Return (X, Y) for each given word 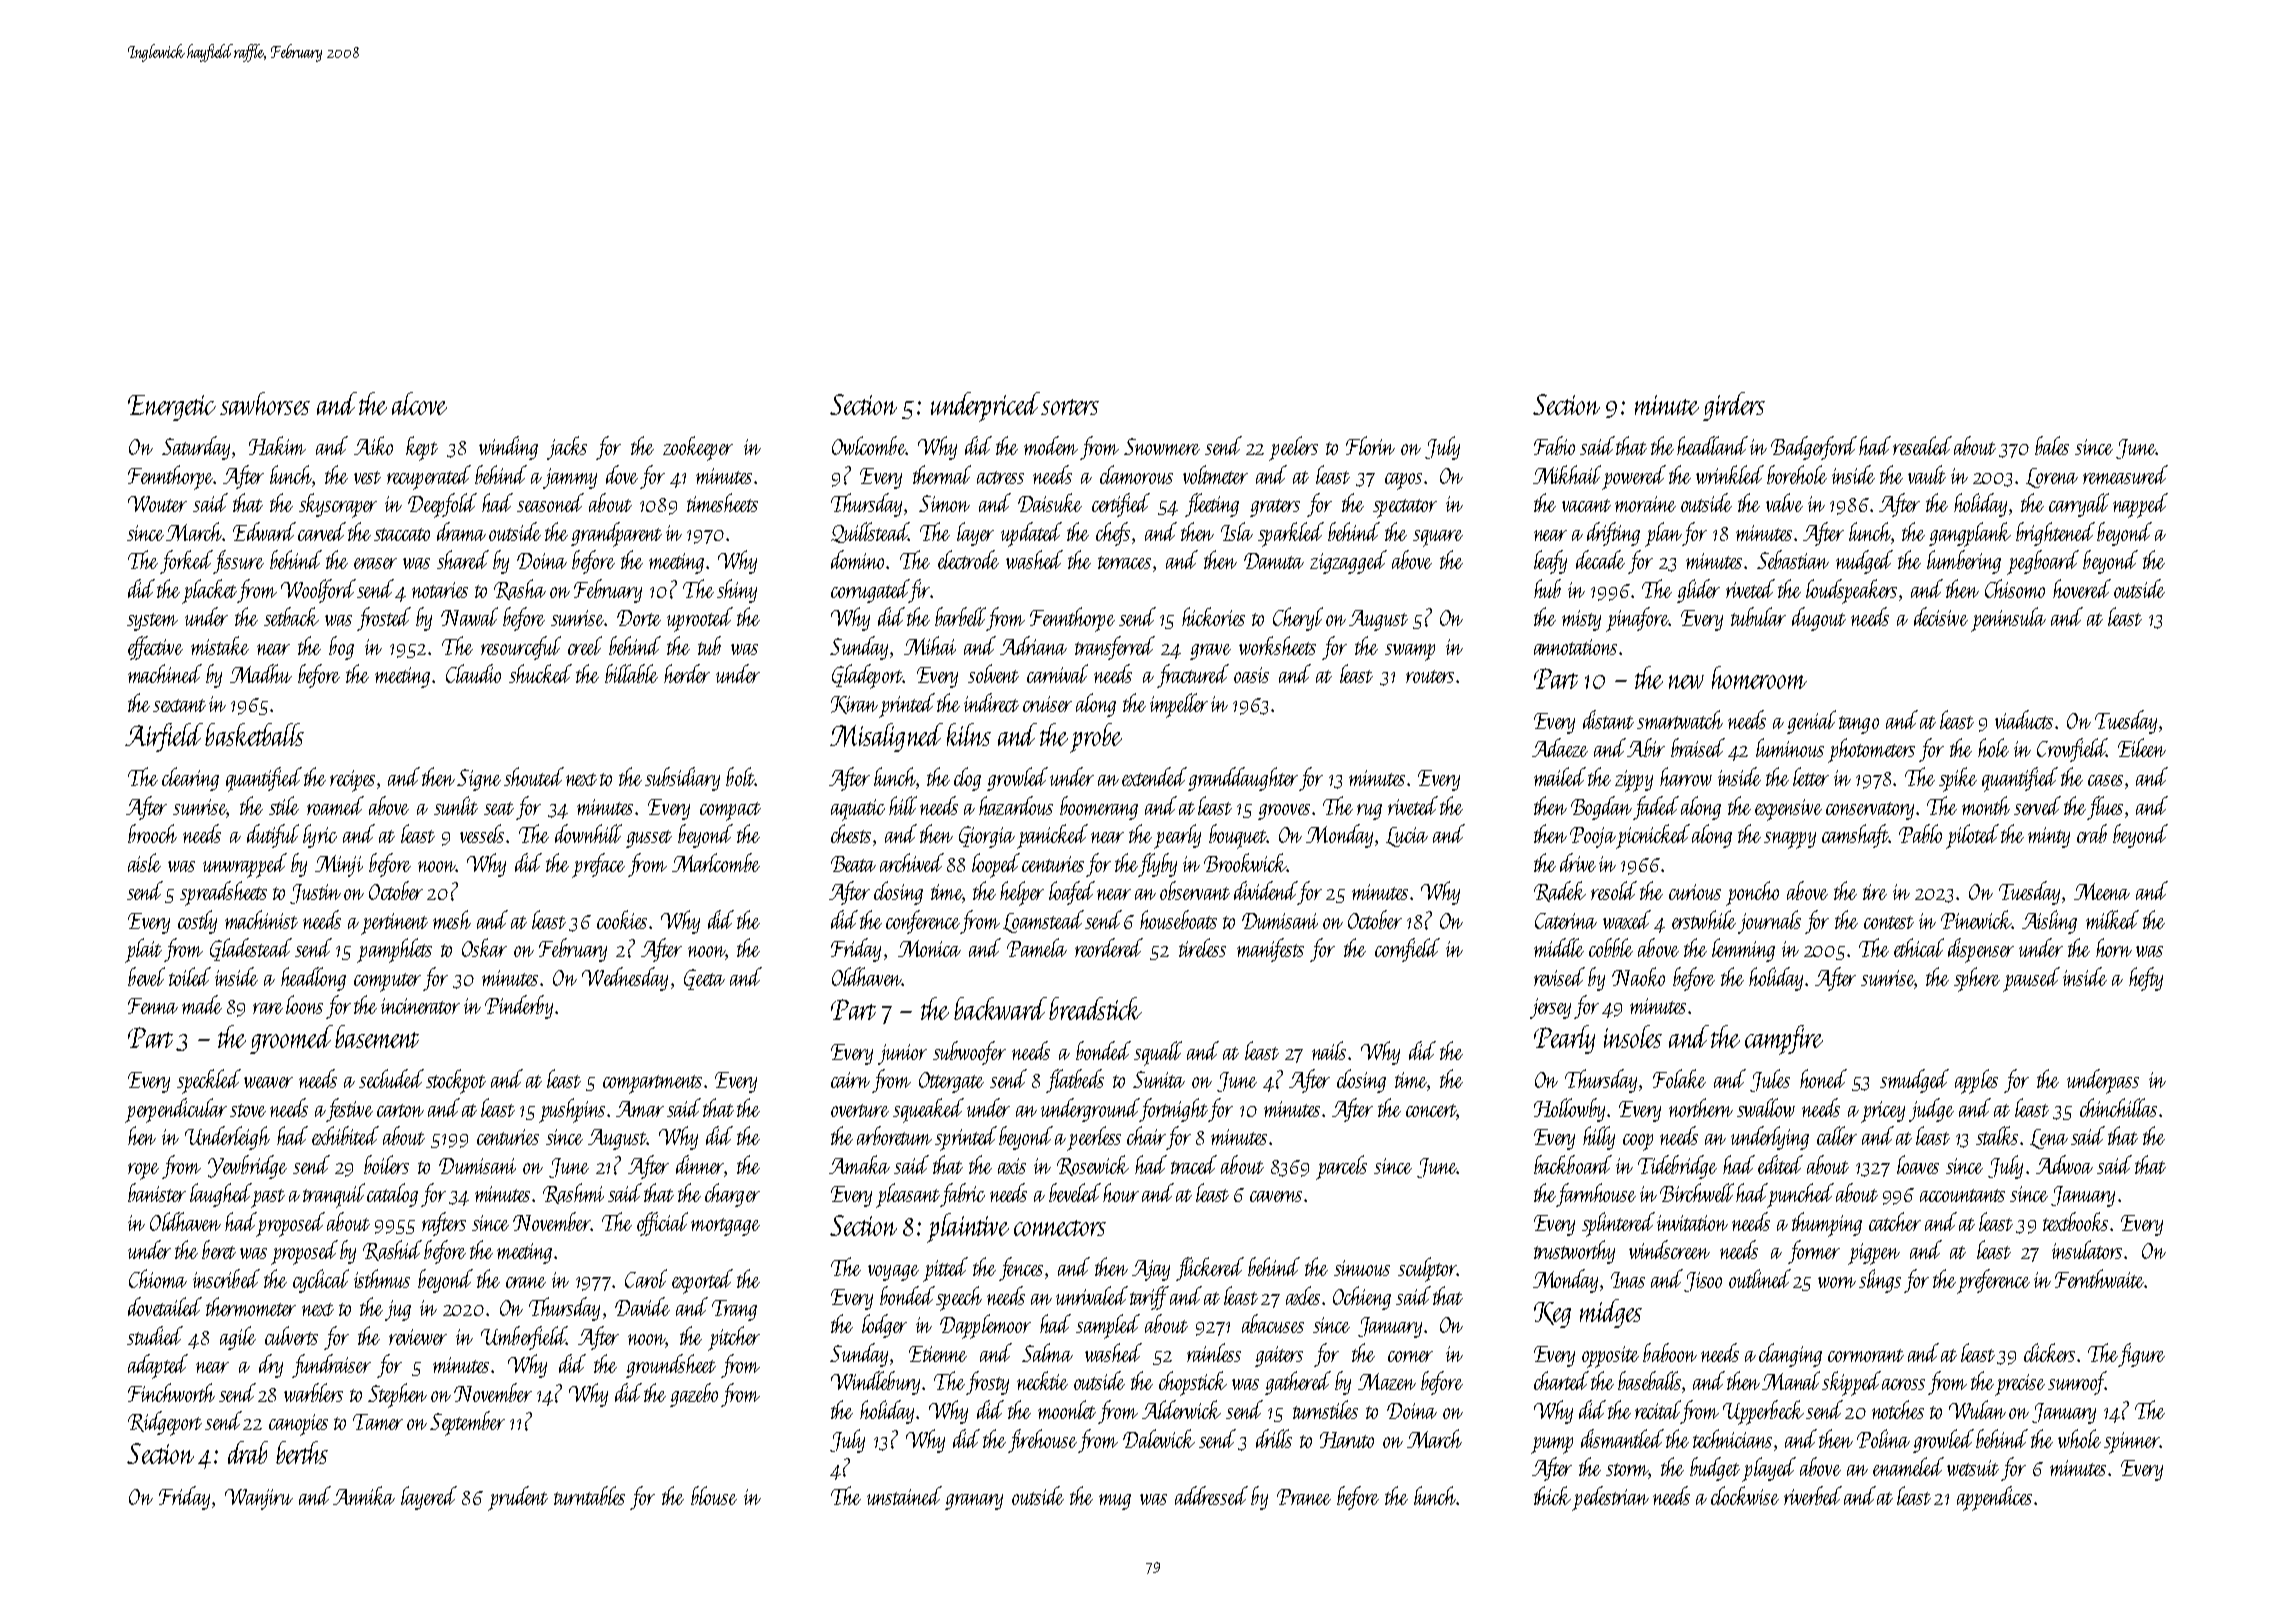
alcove (419, 403)
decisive (1941, 616)
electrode (968, 559)
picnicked (1653, 836)
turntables (589, 1495)
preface (598, 865)
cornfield (1407, 950)
